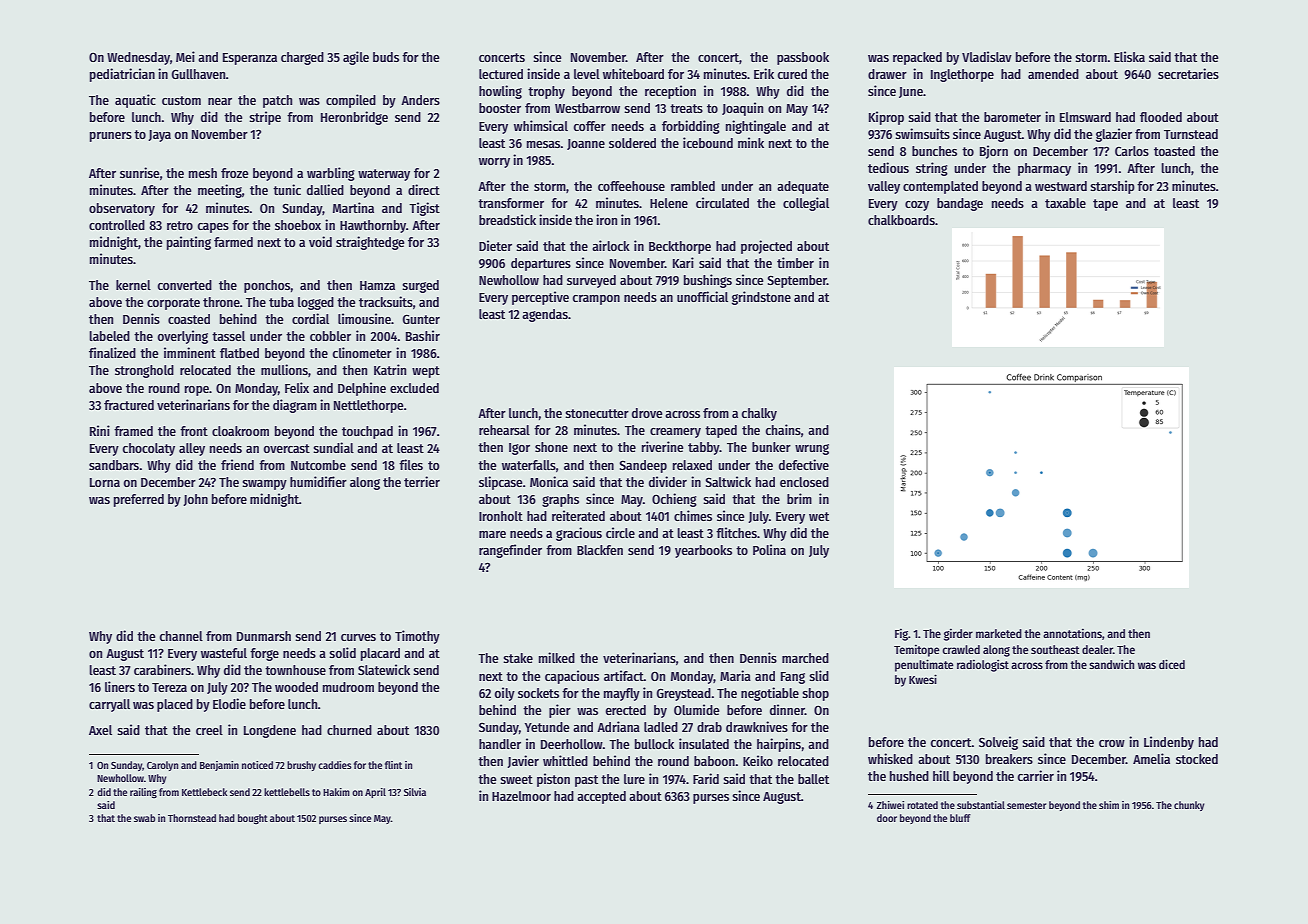 The height and width of the screenshot is (924, 1308). I want to click on airlock, so click(611, 245).
